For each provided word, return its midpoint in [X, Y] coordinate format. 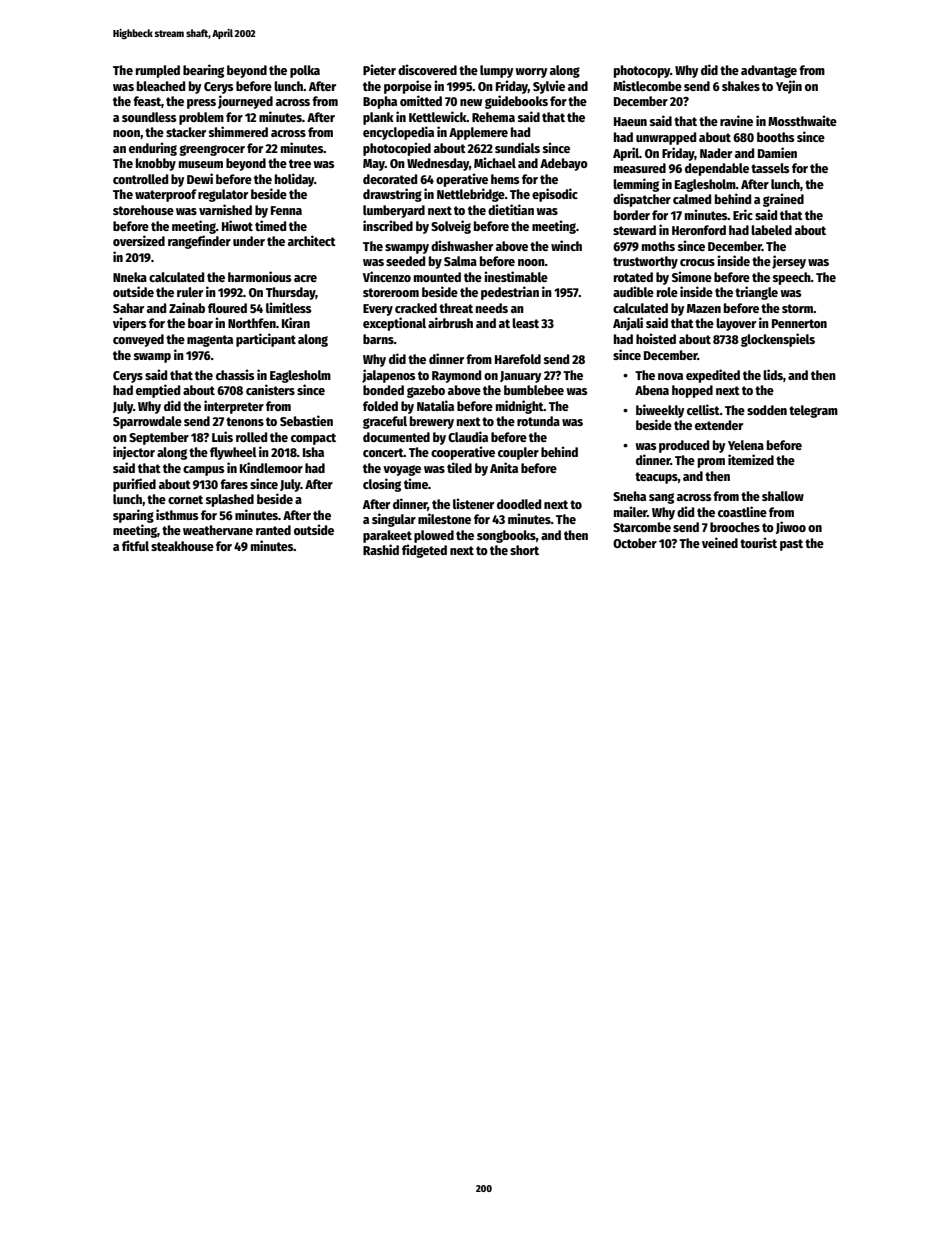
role [667, 292]
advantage [769, 71]
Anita [504, 467]
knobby [156, 164]
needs [492, 308]
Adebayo [564, 164]
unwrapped [666, 138]
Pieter [379, 69]
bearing [203, 71]
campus [203, 471]
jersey [789, 262]
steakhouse [182, 546]
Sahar [128, 308]
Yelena [746, 445]
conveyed [138, 340]
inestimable [516, 276]
